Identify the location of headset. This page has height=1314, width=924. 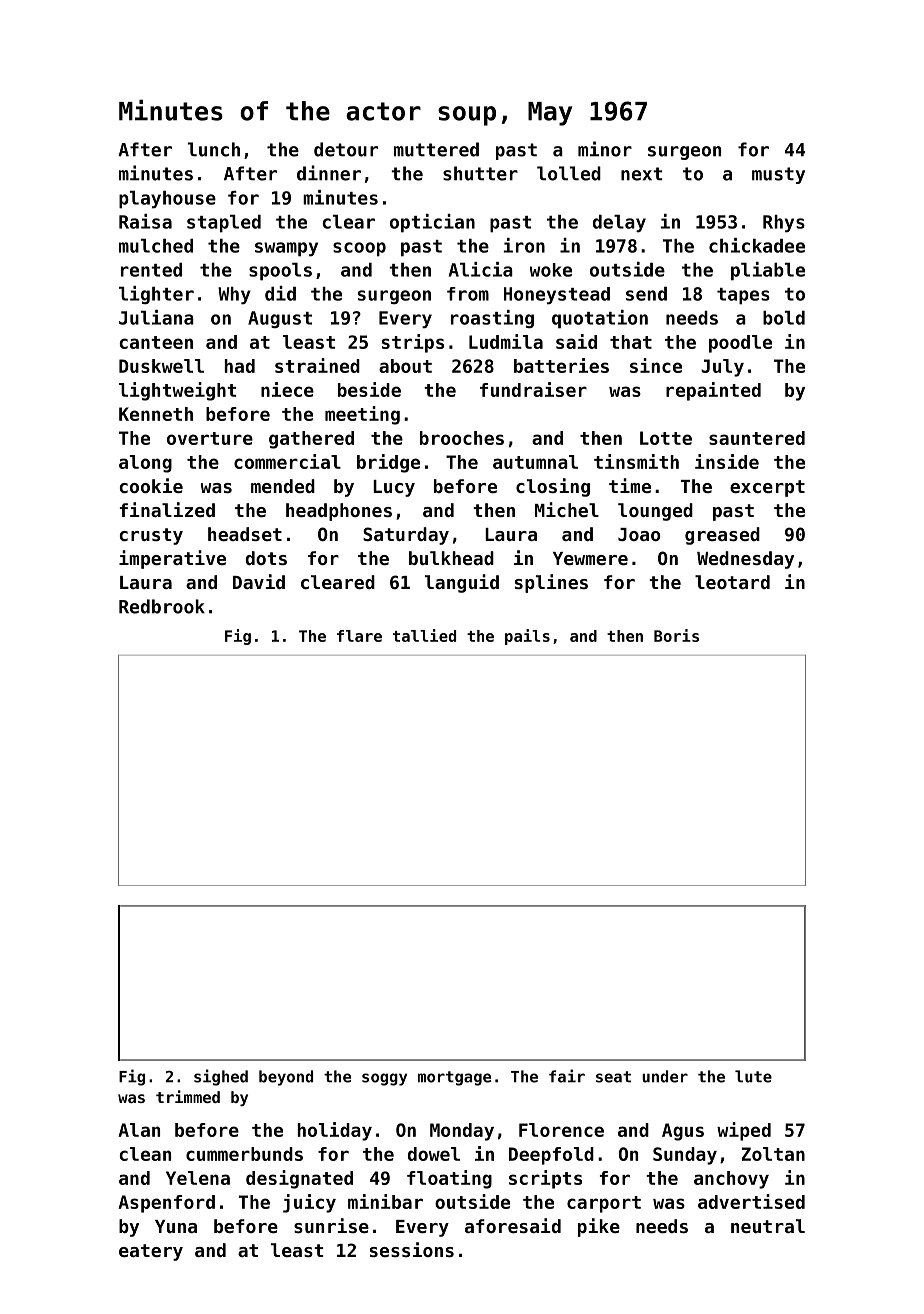
(245, 534).
